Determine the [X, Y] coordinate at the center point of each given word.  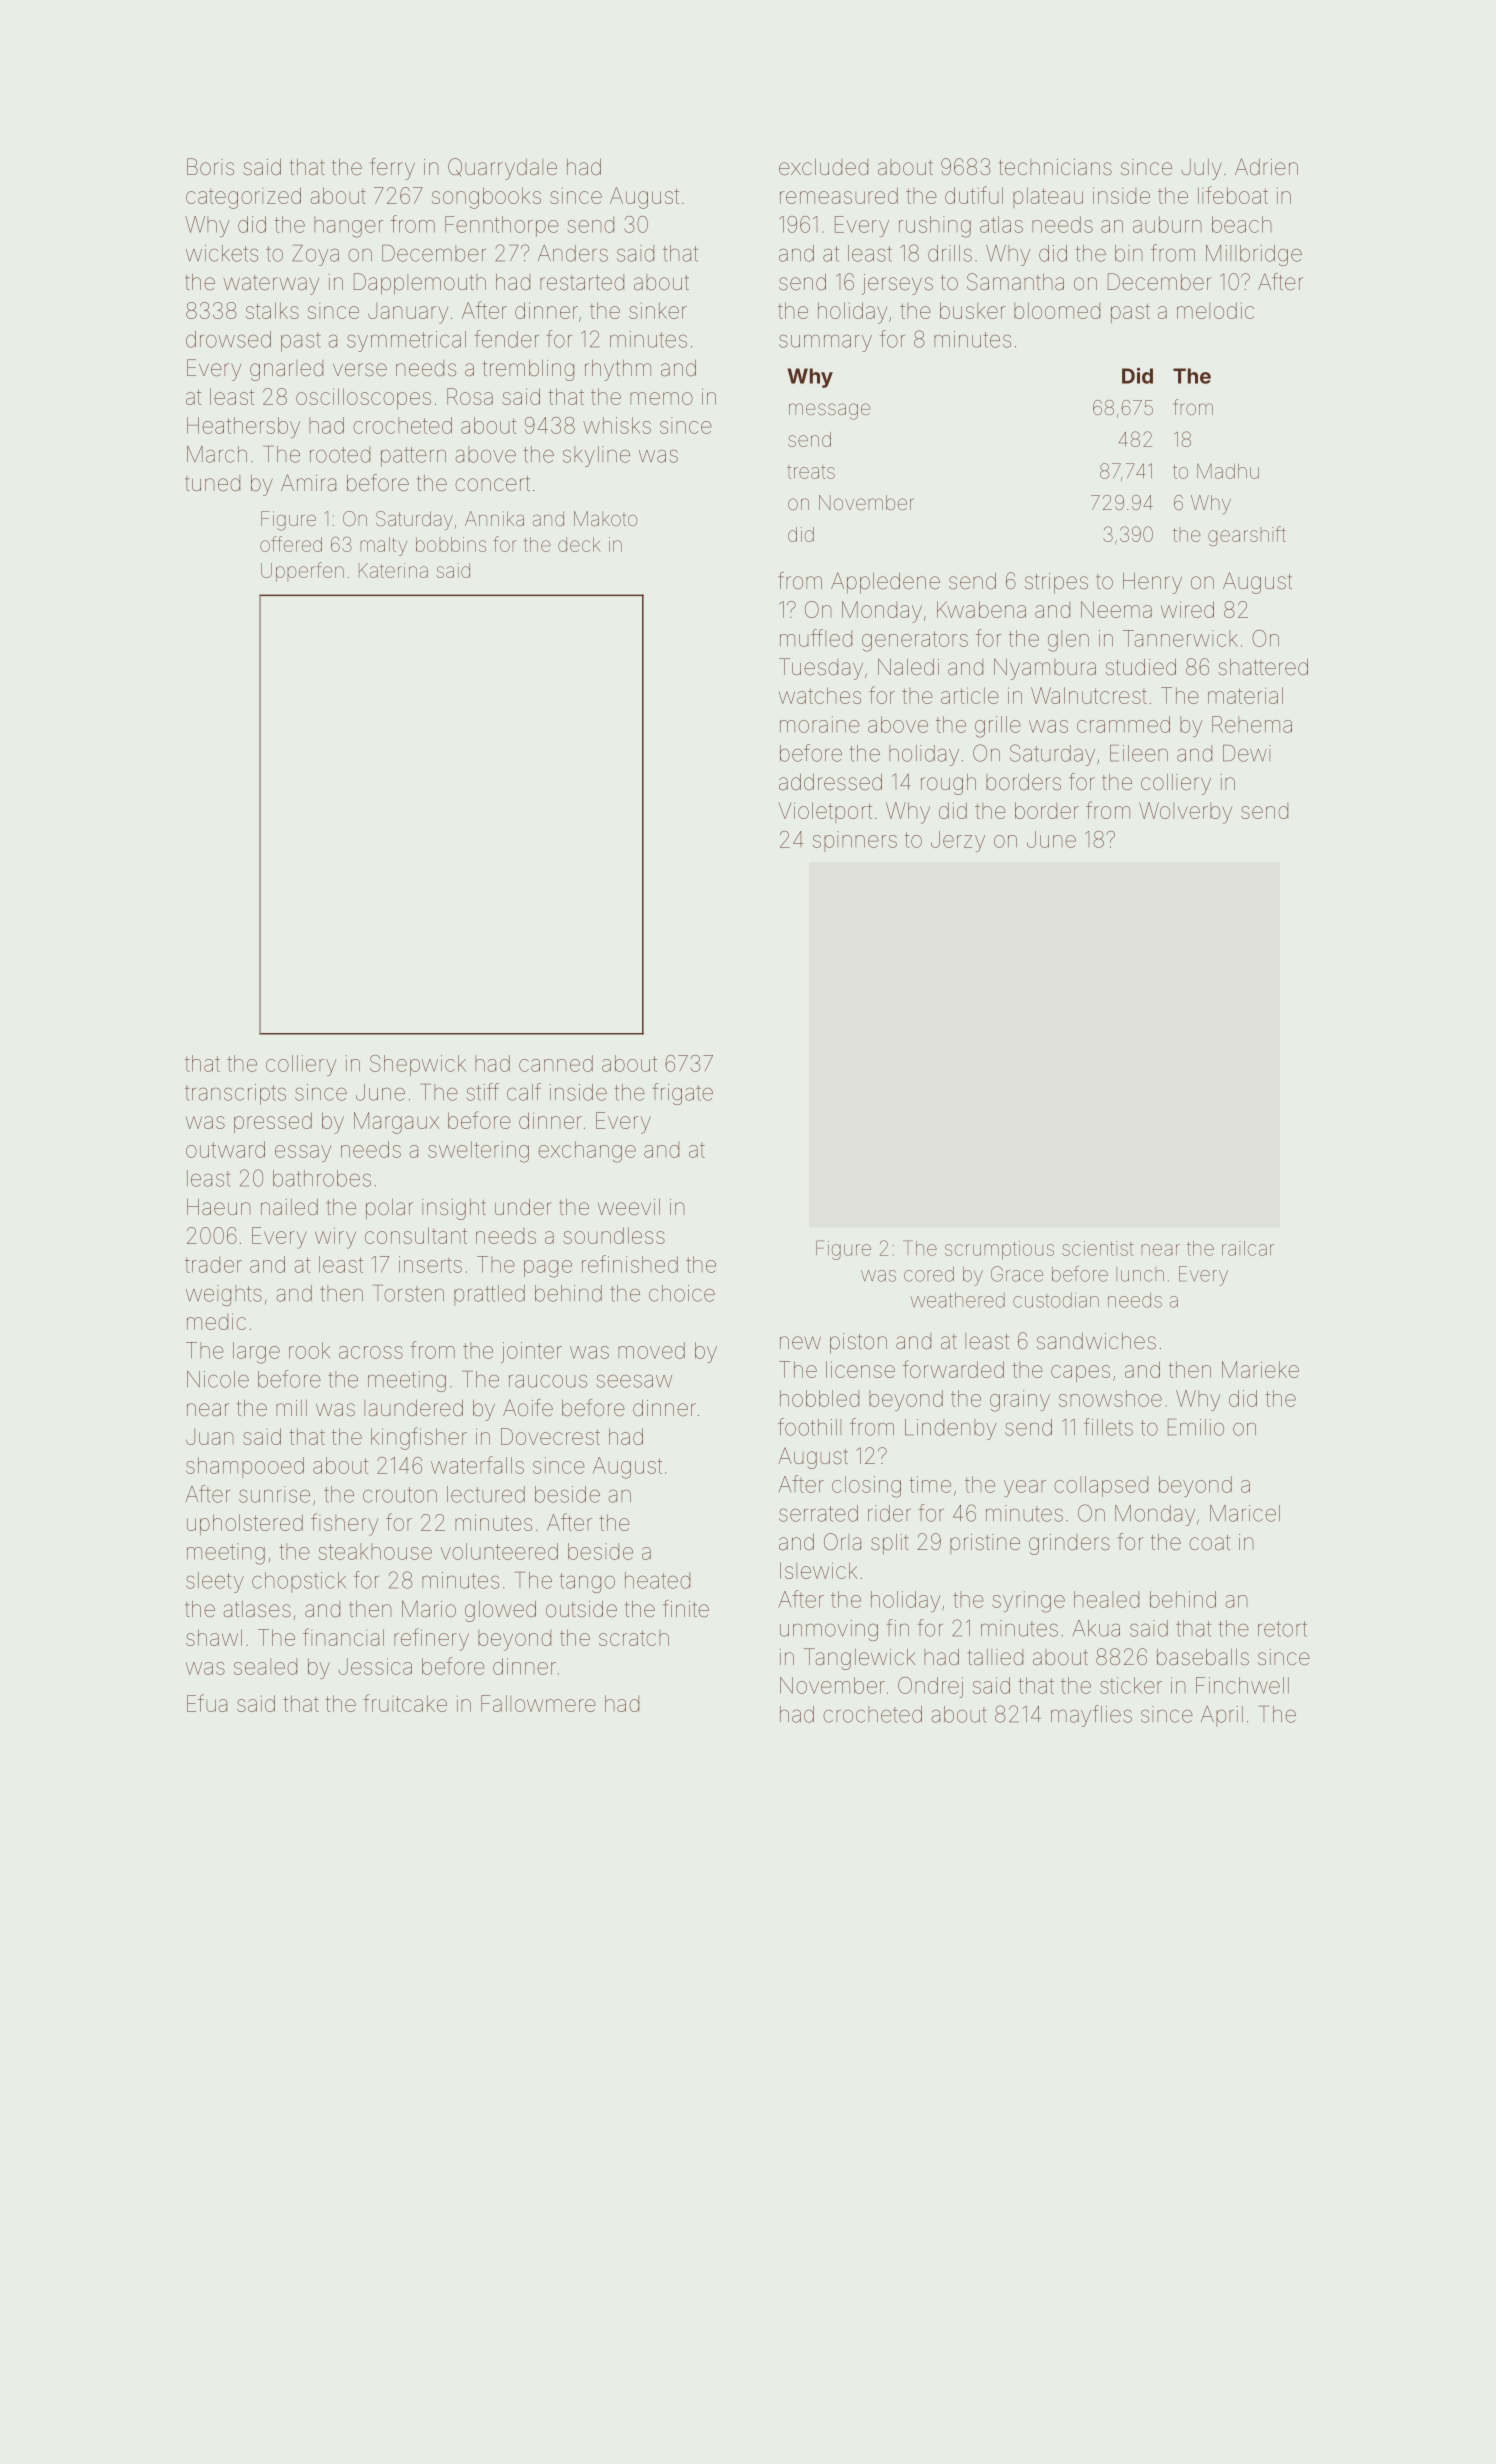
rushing [935, 227]
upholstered [245, 1524]
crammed [1123, 724]
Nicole [218, 1379]
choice [682, 1293]
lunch [1140, 1274]
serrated [818, 1513]
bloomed [1057, 310]
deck [579, 544]
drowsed [228, 339]
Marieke [1260, 1369]
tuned [212, 483]
